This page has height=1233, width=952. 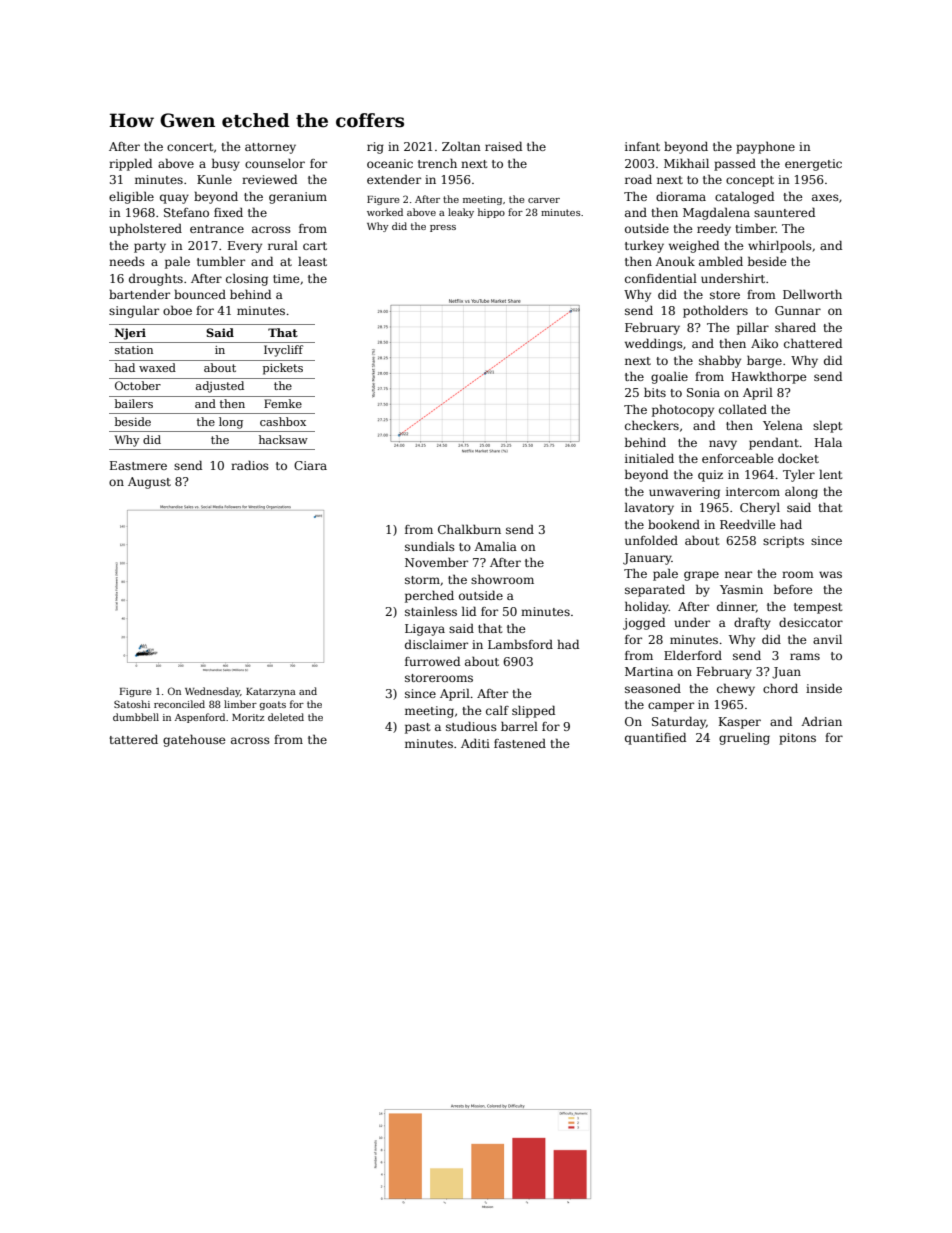 I want to click on checkers, so click(x=652, y=425).
